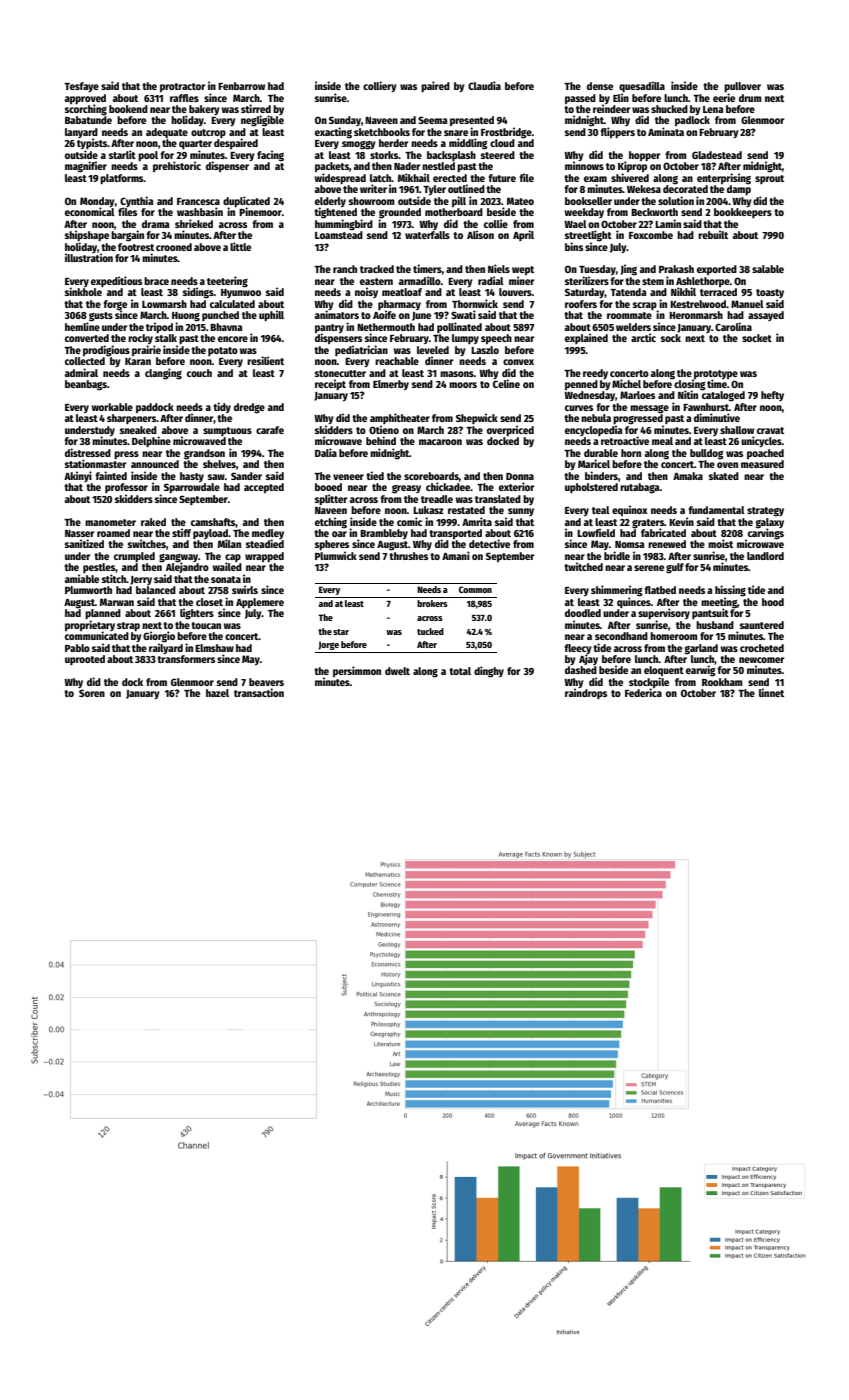 This image has height=1400, width=849. I want to click on toasty, so click(770, 293).
